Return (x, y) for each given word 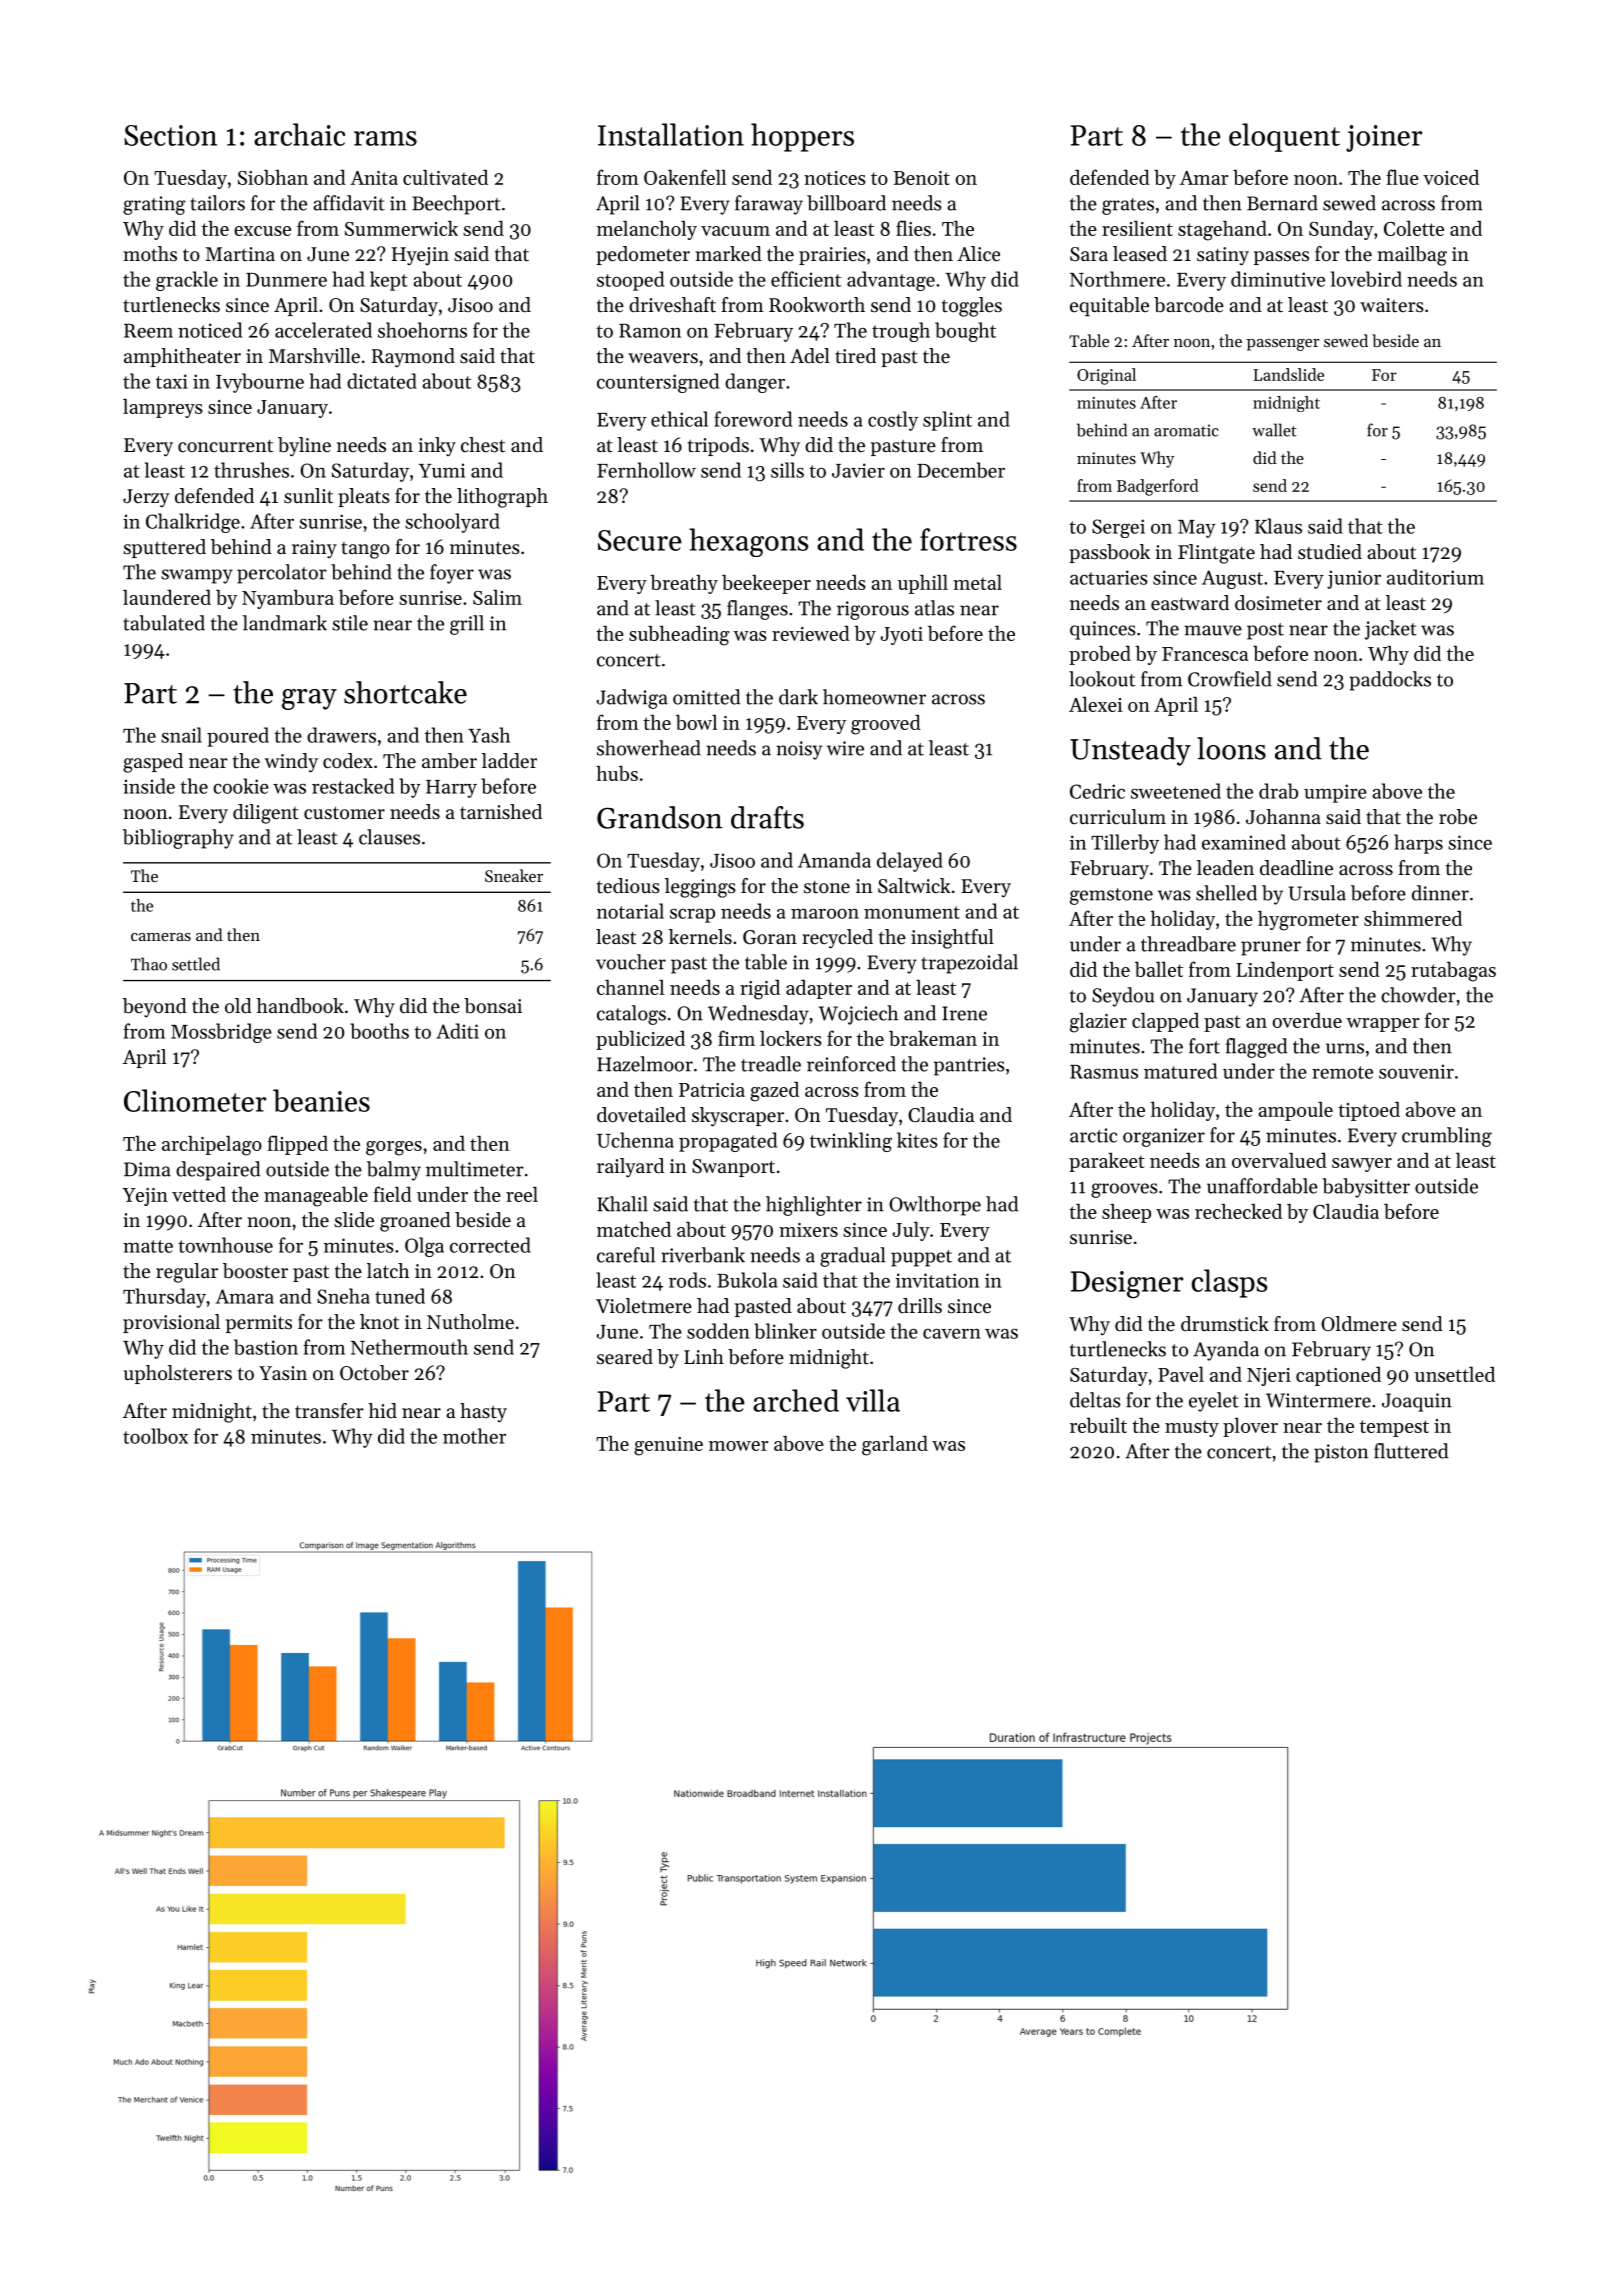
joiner (1384, 138)
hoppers (802, 137)
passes (1281, 258)
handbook (300, 1006)
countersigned (658, 383)
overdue (1307, 1020)
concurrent (225, 446)
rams (385, 138)
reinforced (851, 1064)
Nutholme (470, 1322)
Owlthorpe (935, 1206)
